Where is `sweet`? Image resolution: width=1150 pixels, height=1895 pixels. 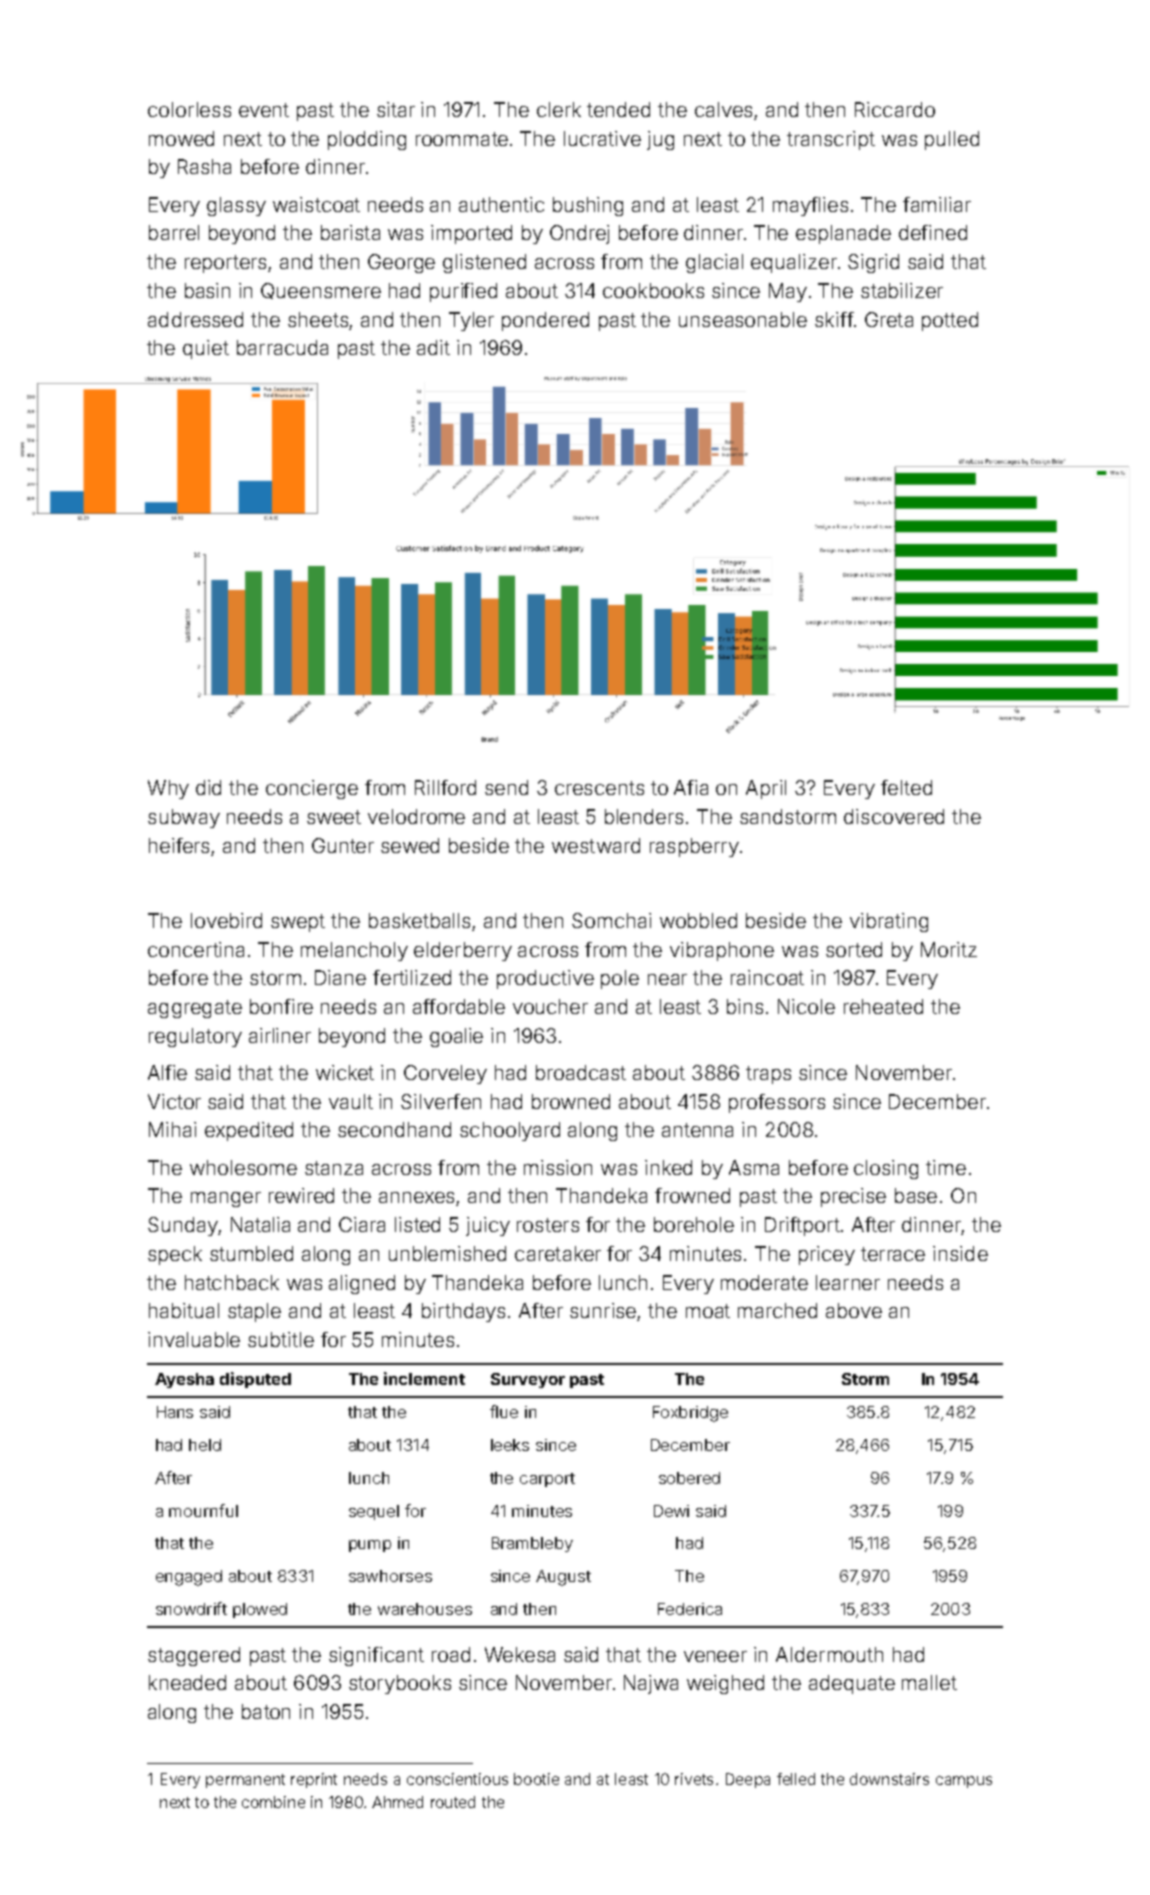 sweet is located at coordinates (334, 817).
